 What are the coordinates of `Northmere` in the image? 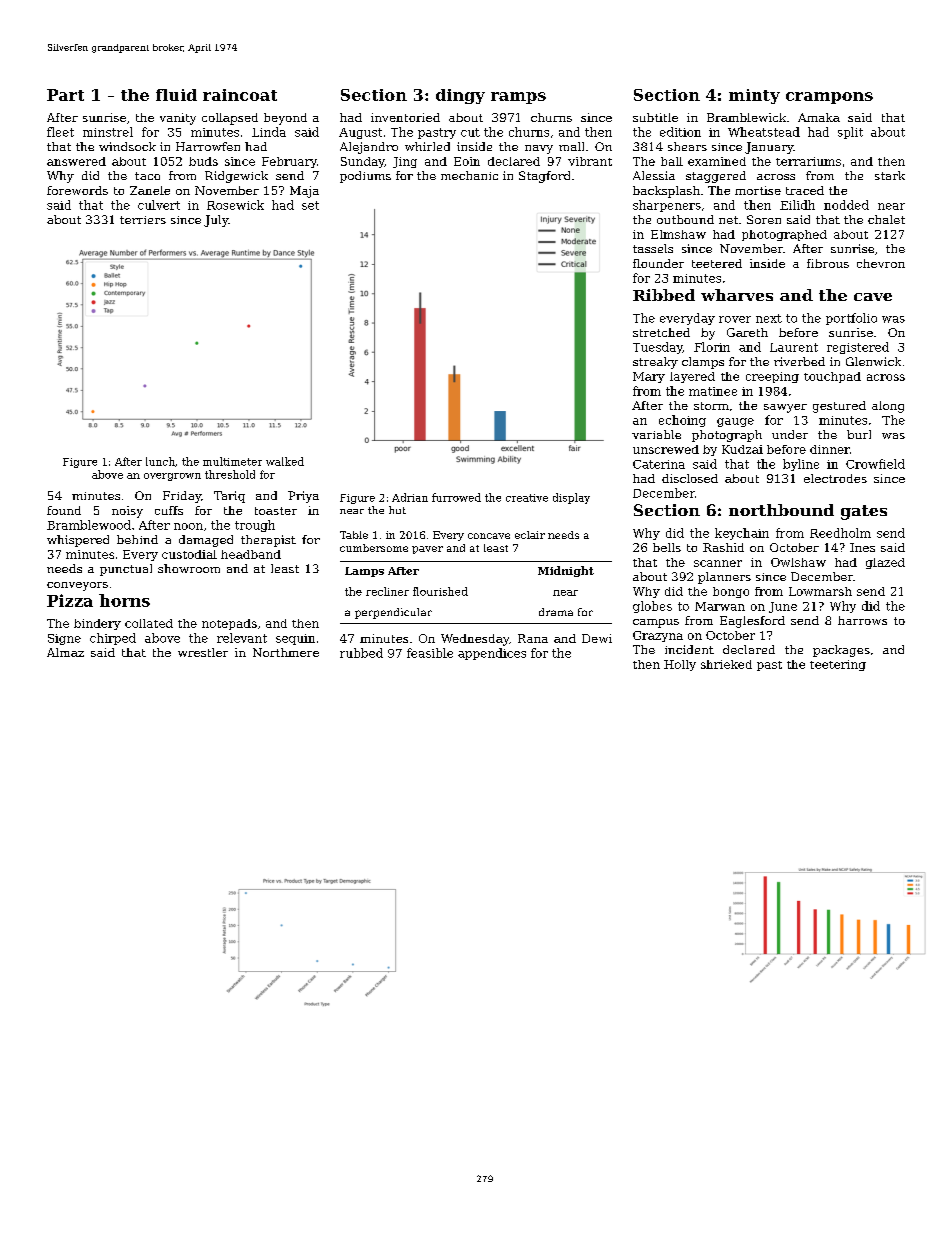 It's located at (286, 652).
